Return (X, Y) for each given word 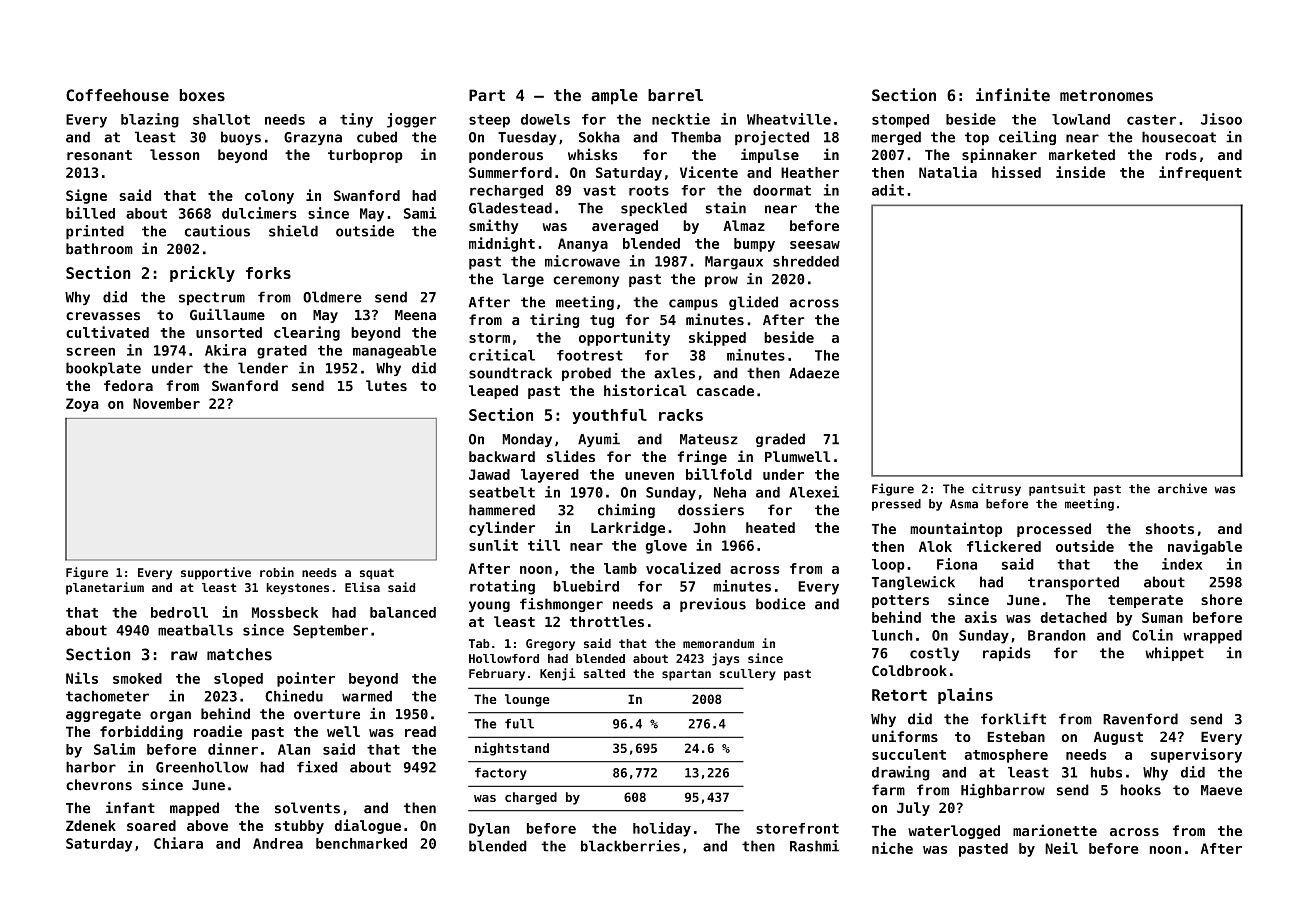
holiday (662, 829)
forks (268, 273)
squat (377, 574)
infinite (1013, 95)
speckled (654, 209)
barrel (675, 95)
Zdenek (91, 825)
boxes (202, 95)
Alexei (814, 492)
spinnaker (999, 155)
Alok (935, 546)
